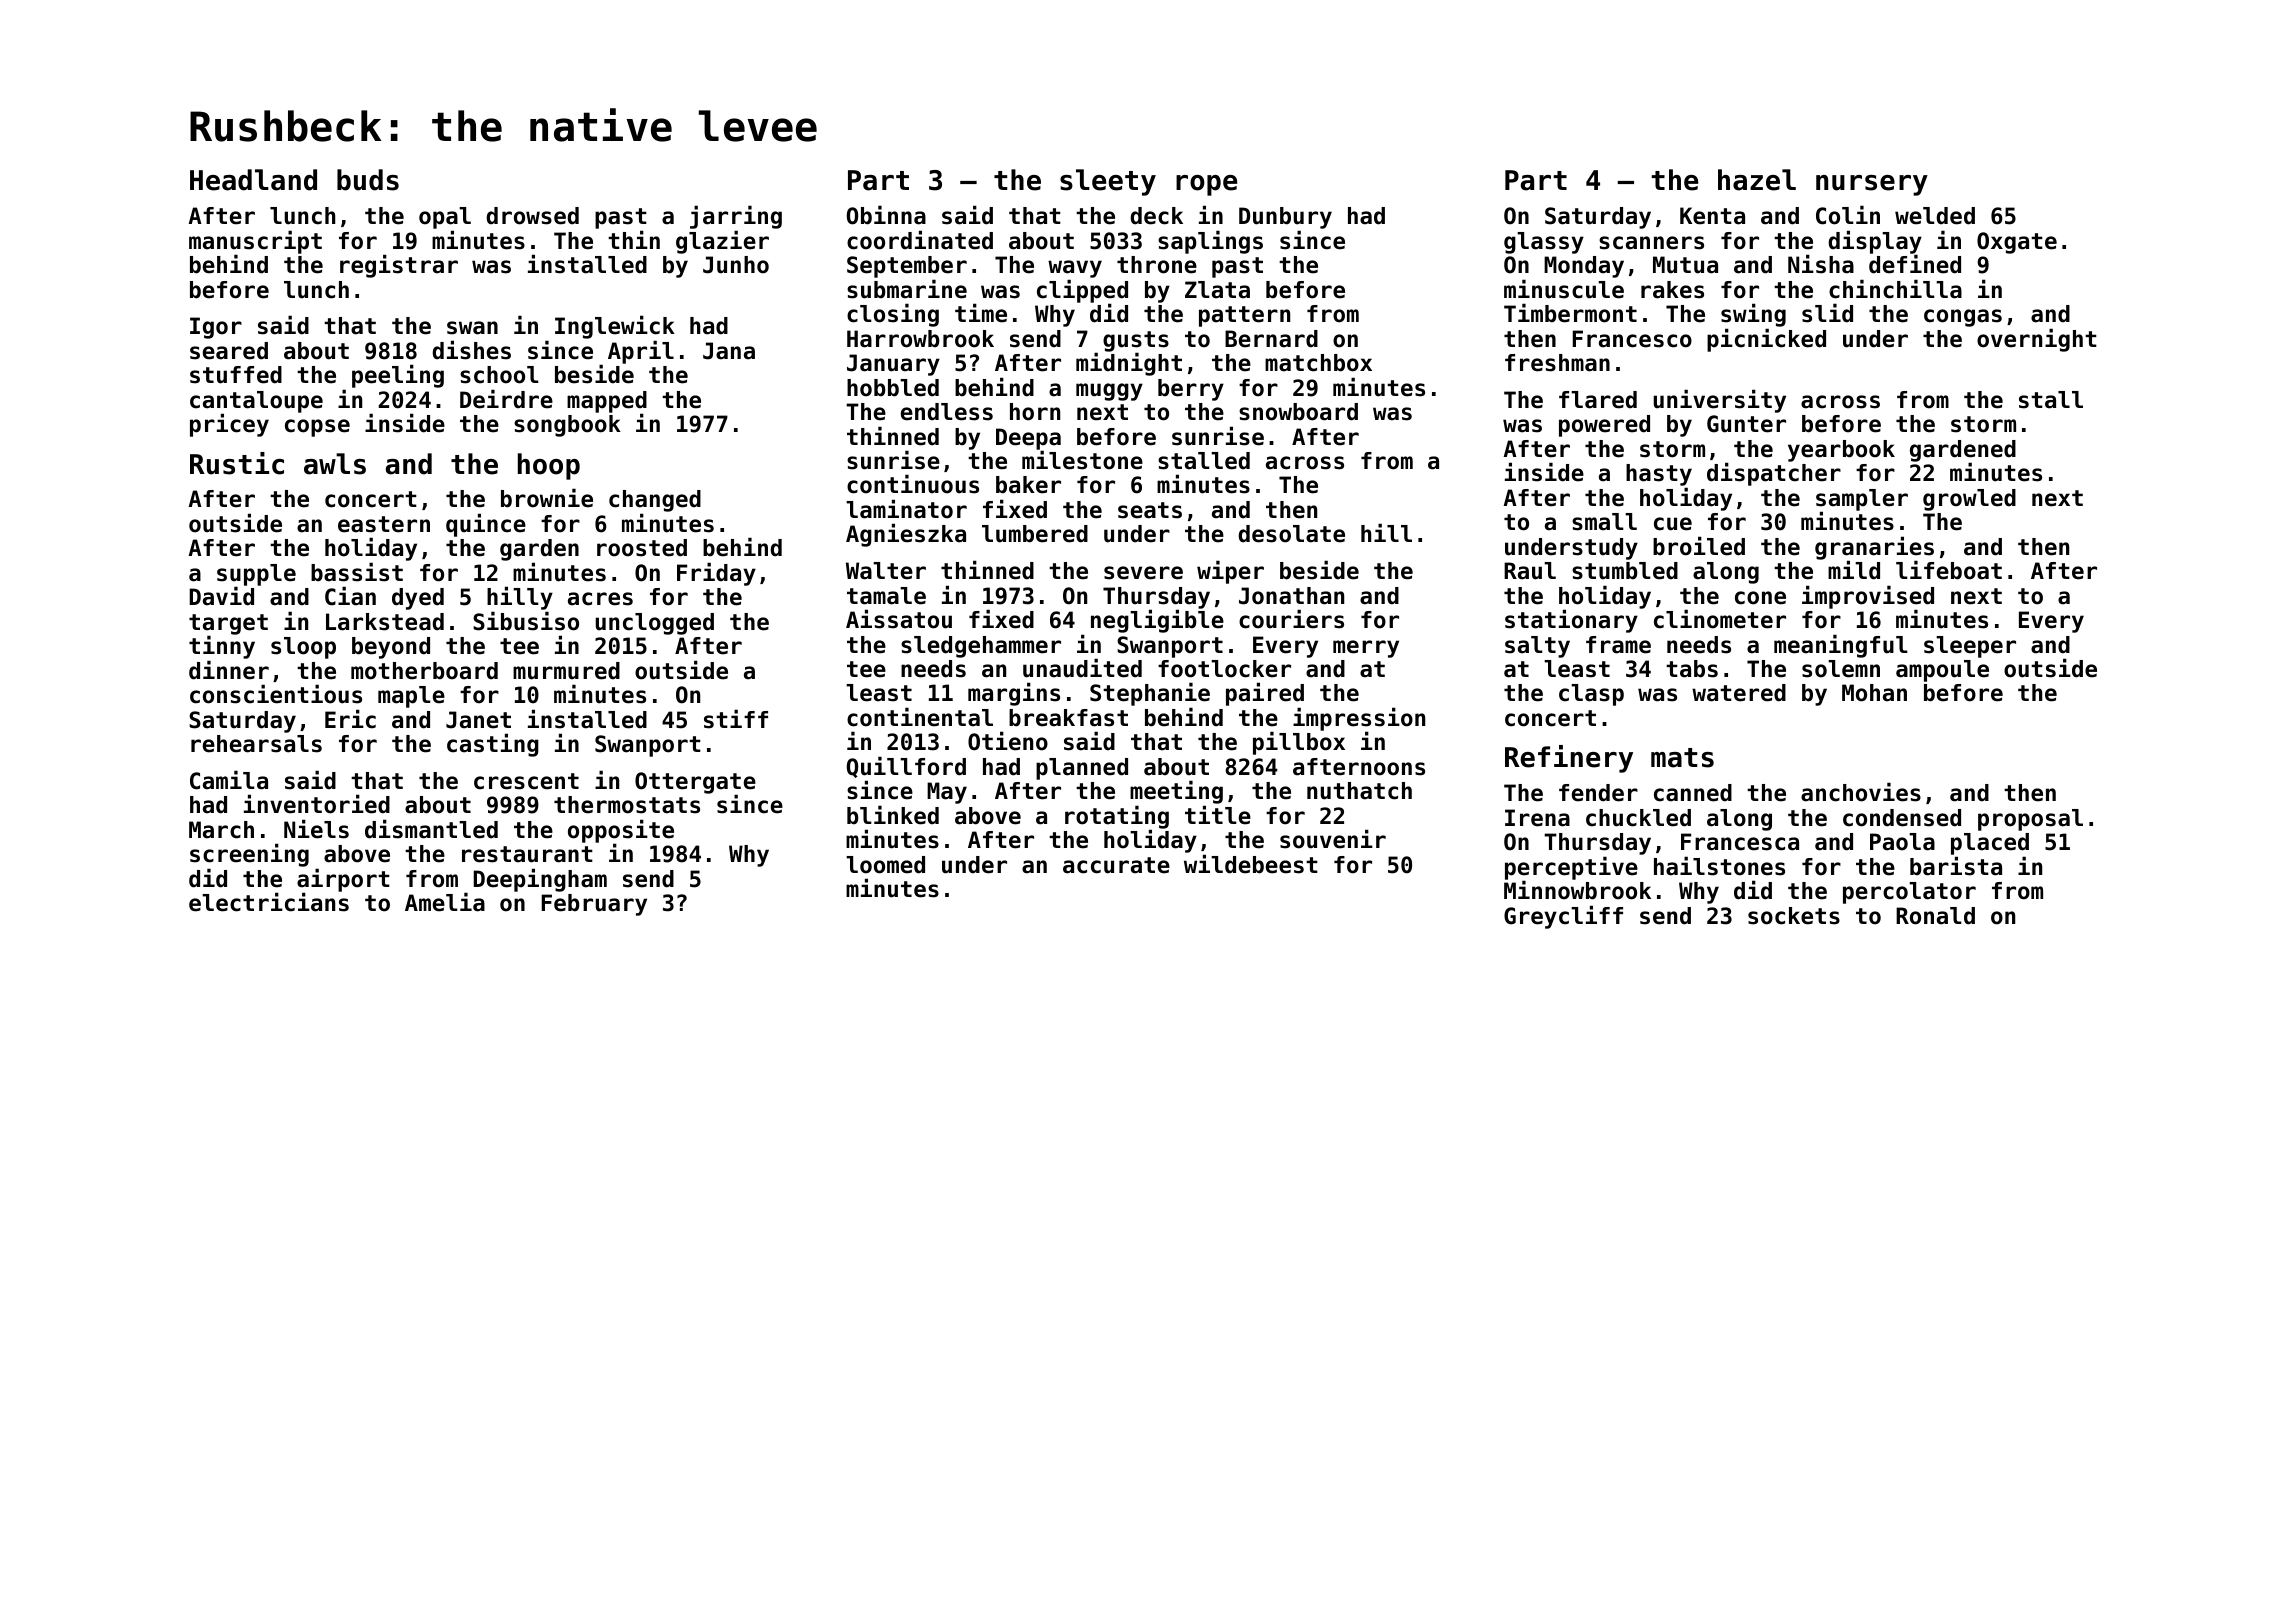 The width and height of the screenshot is (2292, 1620). I want to click on scanners, so click(1651, 243).
